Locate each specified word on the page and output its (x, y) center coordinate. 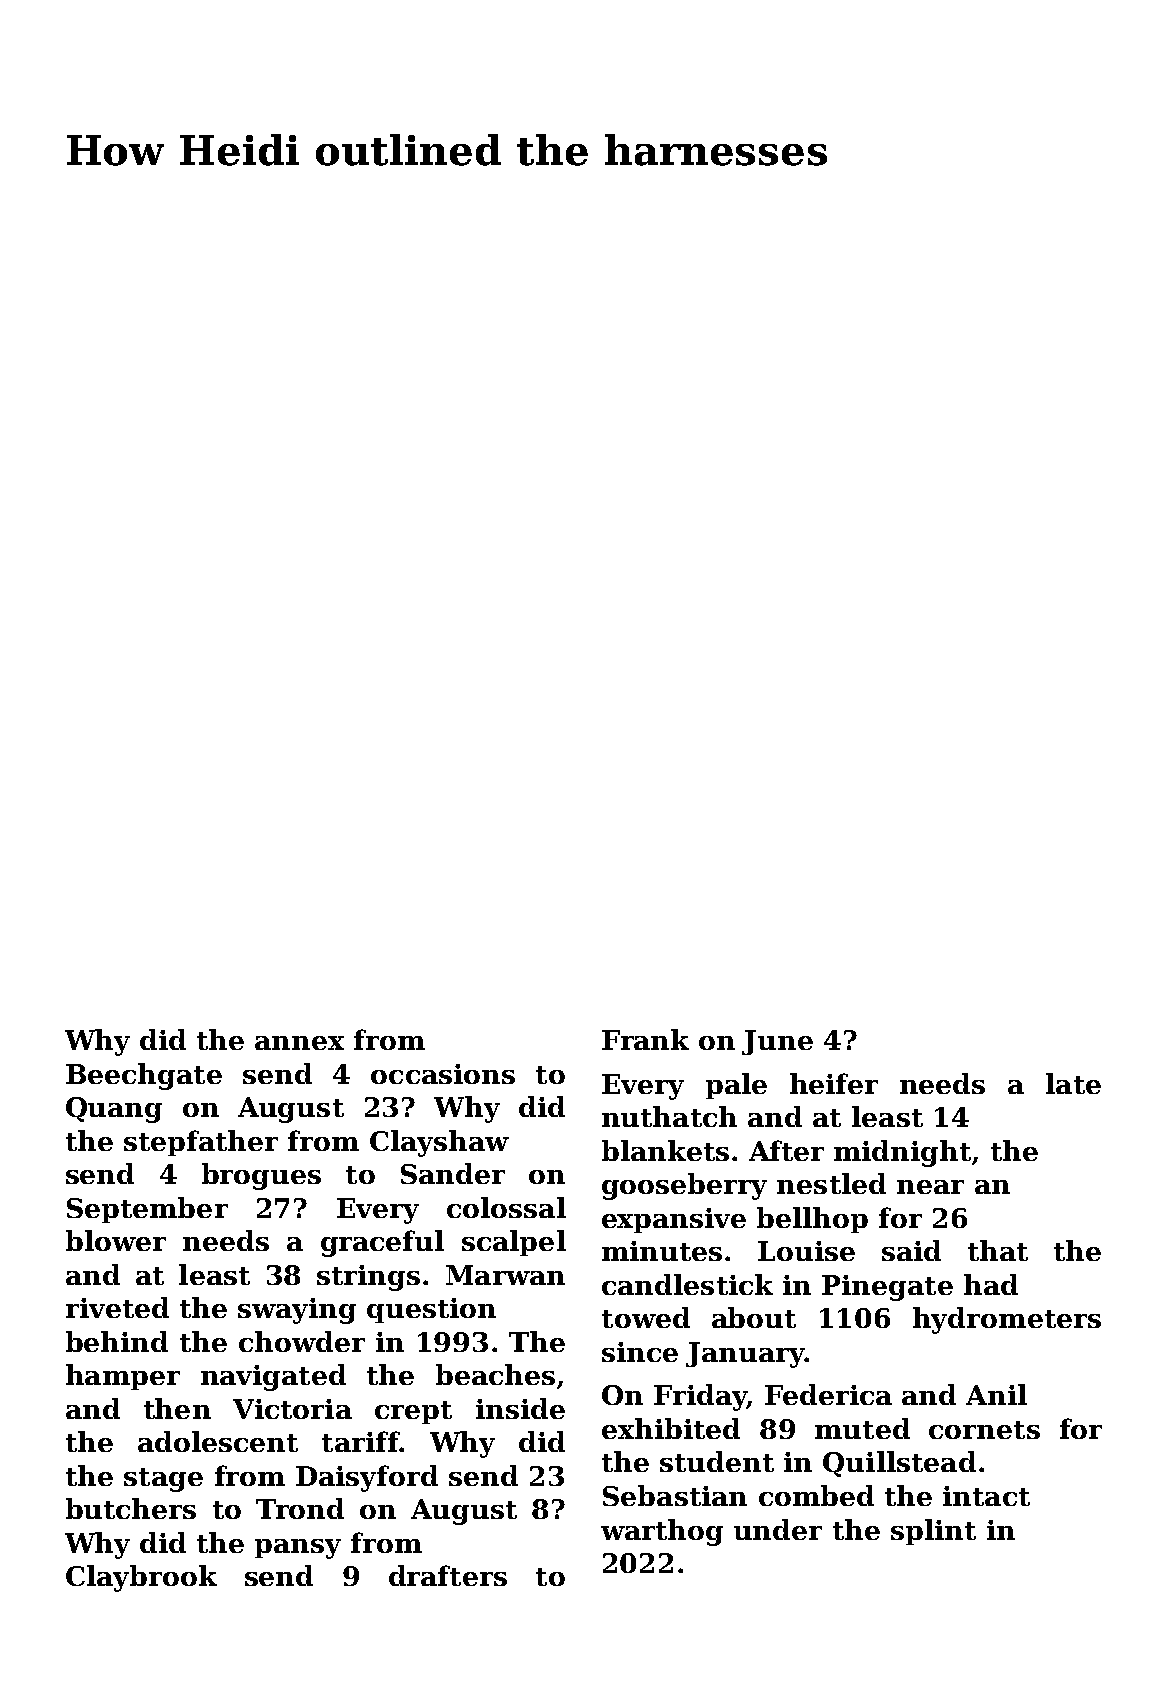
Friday (700, 1397)
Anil (996, 1394)
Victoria (292, 1409)
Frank (645, 1039)
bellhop (812, 1220)
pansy (298, 1549)
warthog (662, 1532)
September (147, 1210)
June (777, 1042)
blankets (665, 1150)
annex (299, 1043)
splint (933, 1532)
